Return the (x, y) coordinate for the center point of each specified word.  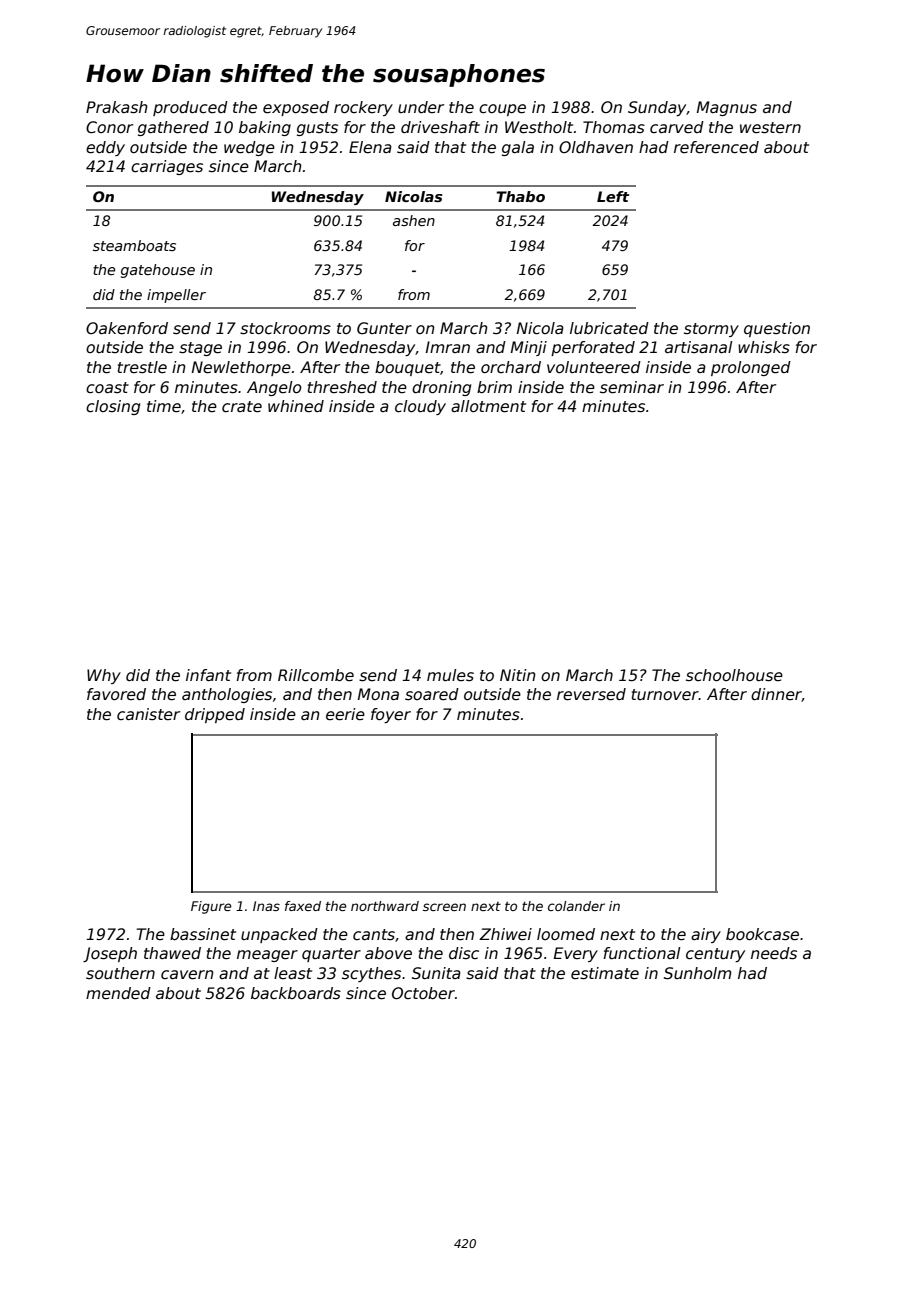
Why (104, 676)
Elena (370, 147)
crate (242, 406)
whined (296, 406)
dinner (776, 695)
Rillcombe (316, 675)
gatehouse (158, 271)
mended (118, 993)
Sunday (657, 108)
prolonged (751, 368)
